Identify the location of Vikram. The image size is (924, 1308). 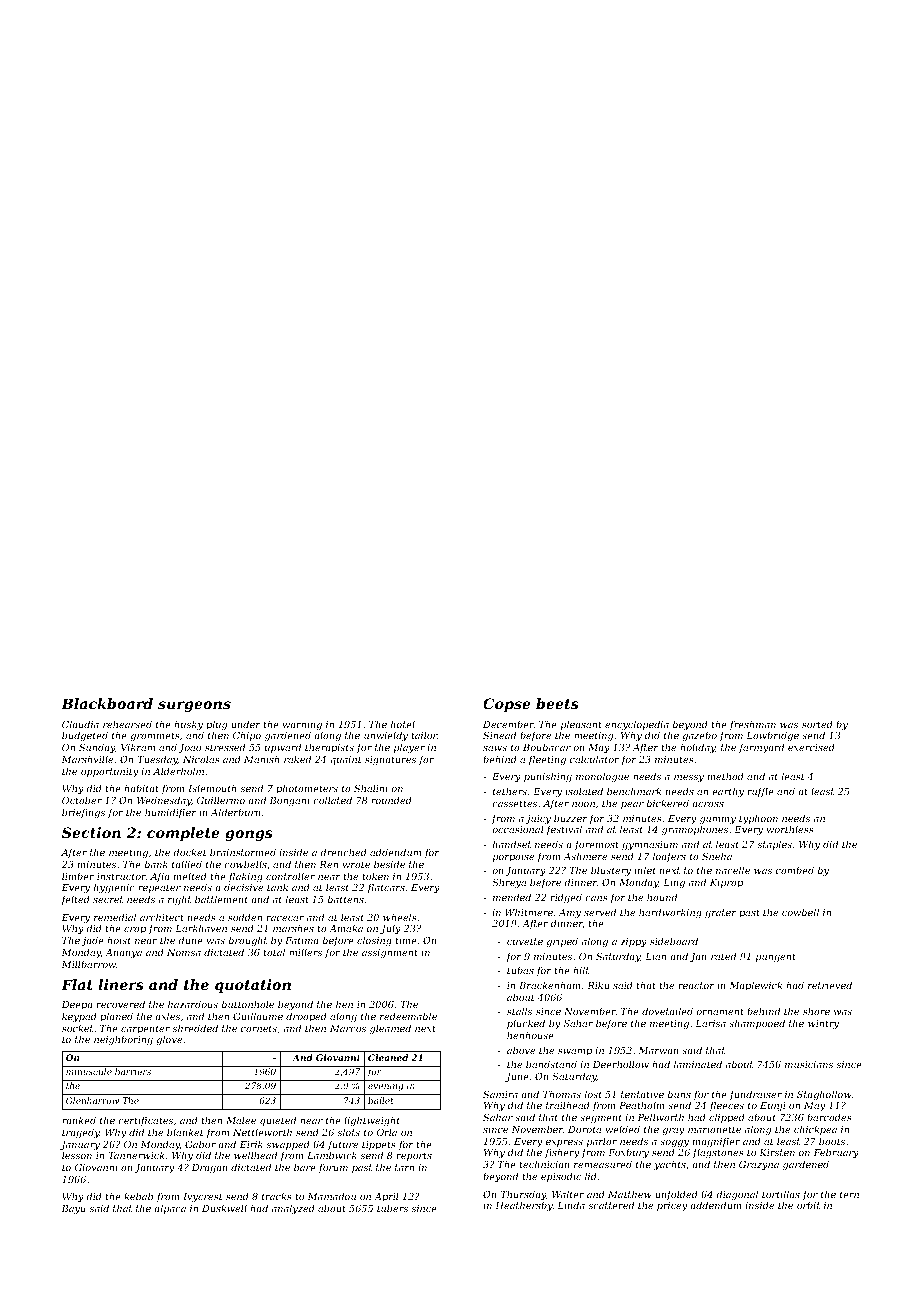
(138, 747).
